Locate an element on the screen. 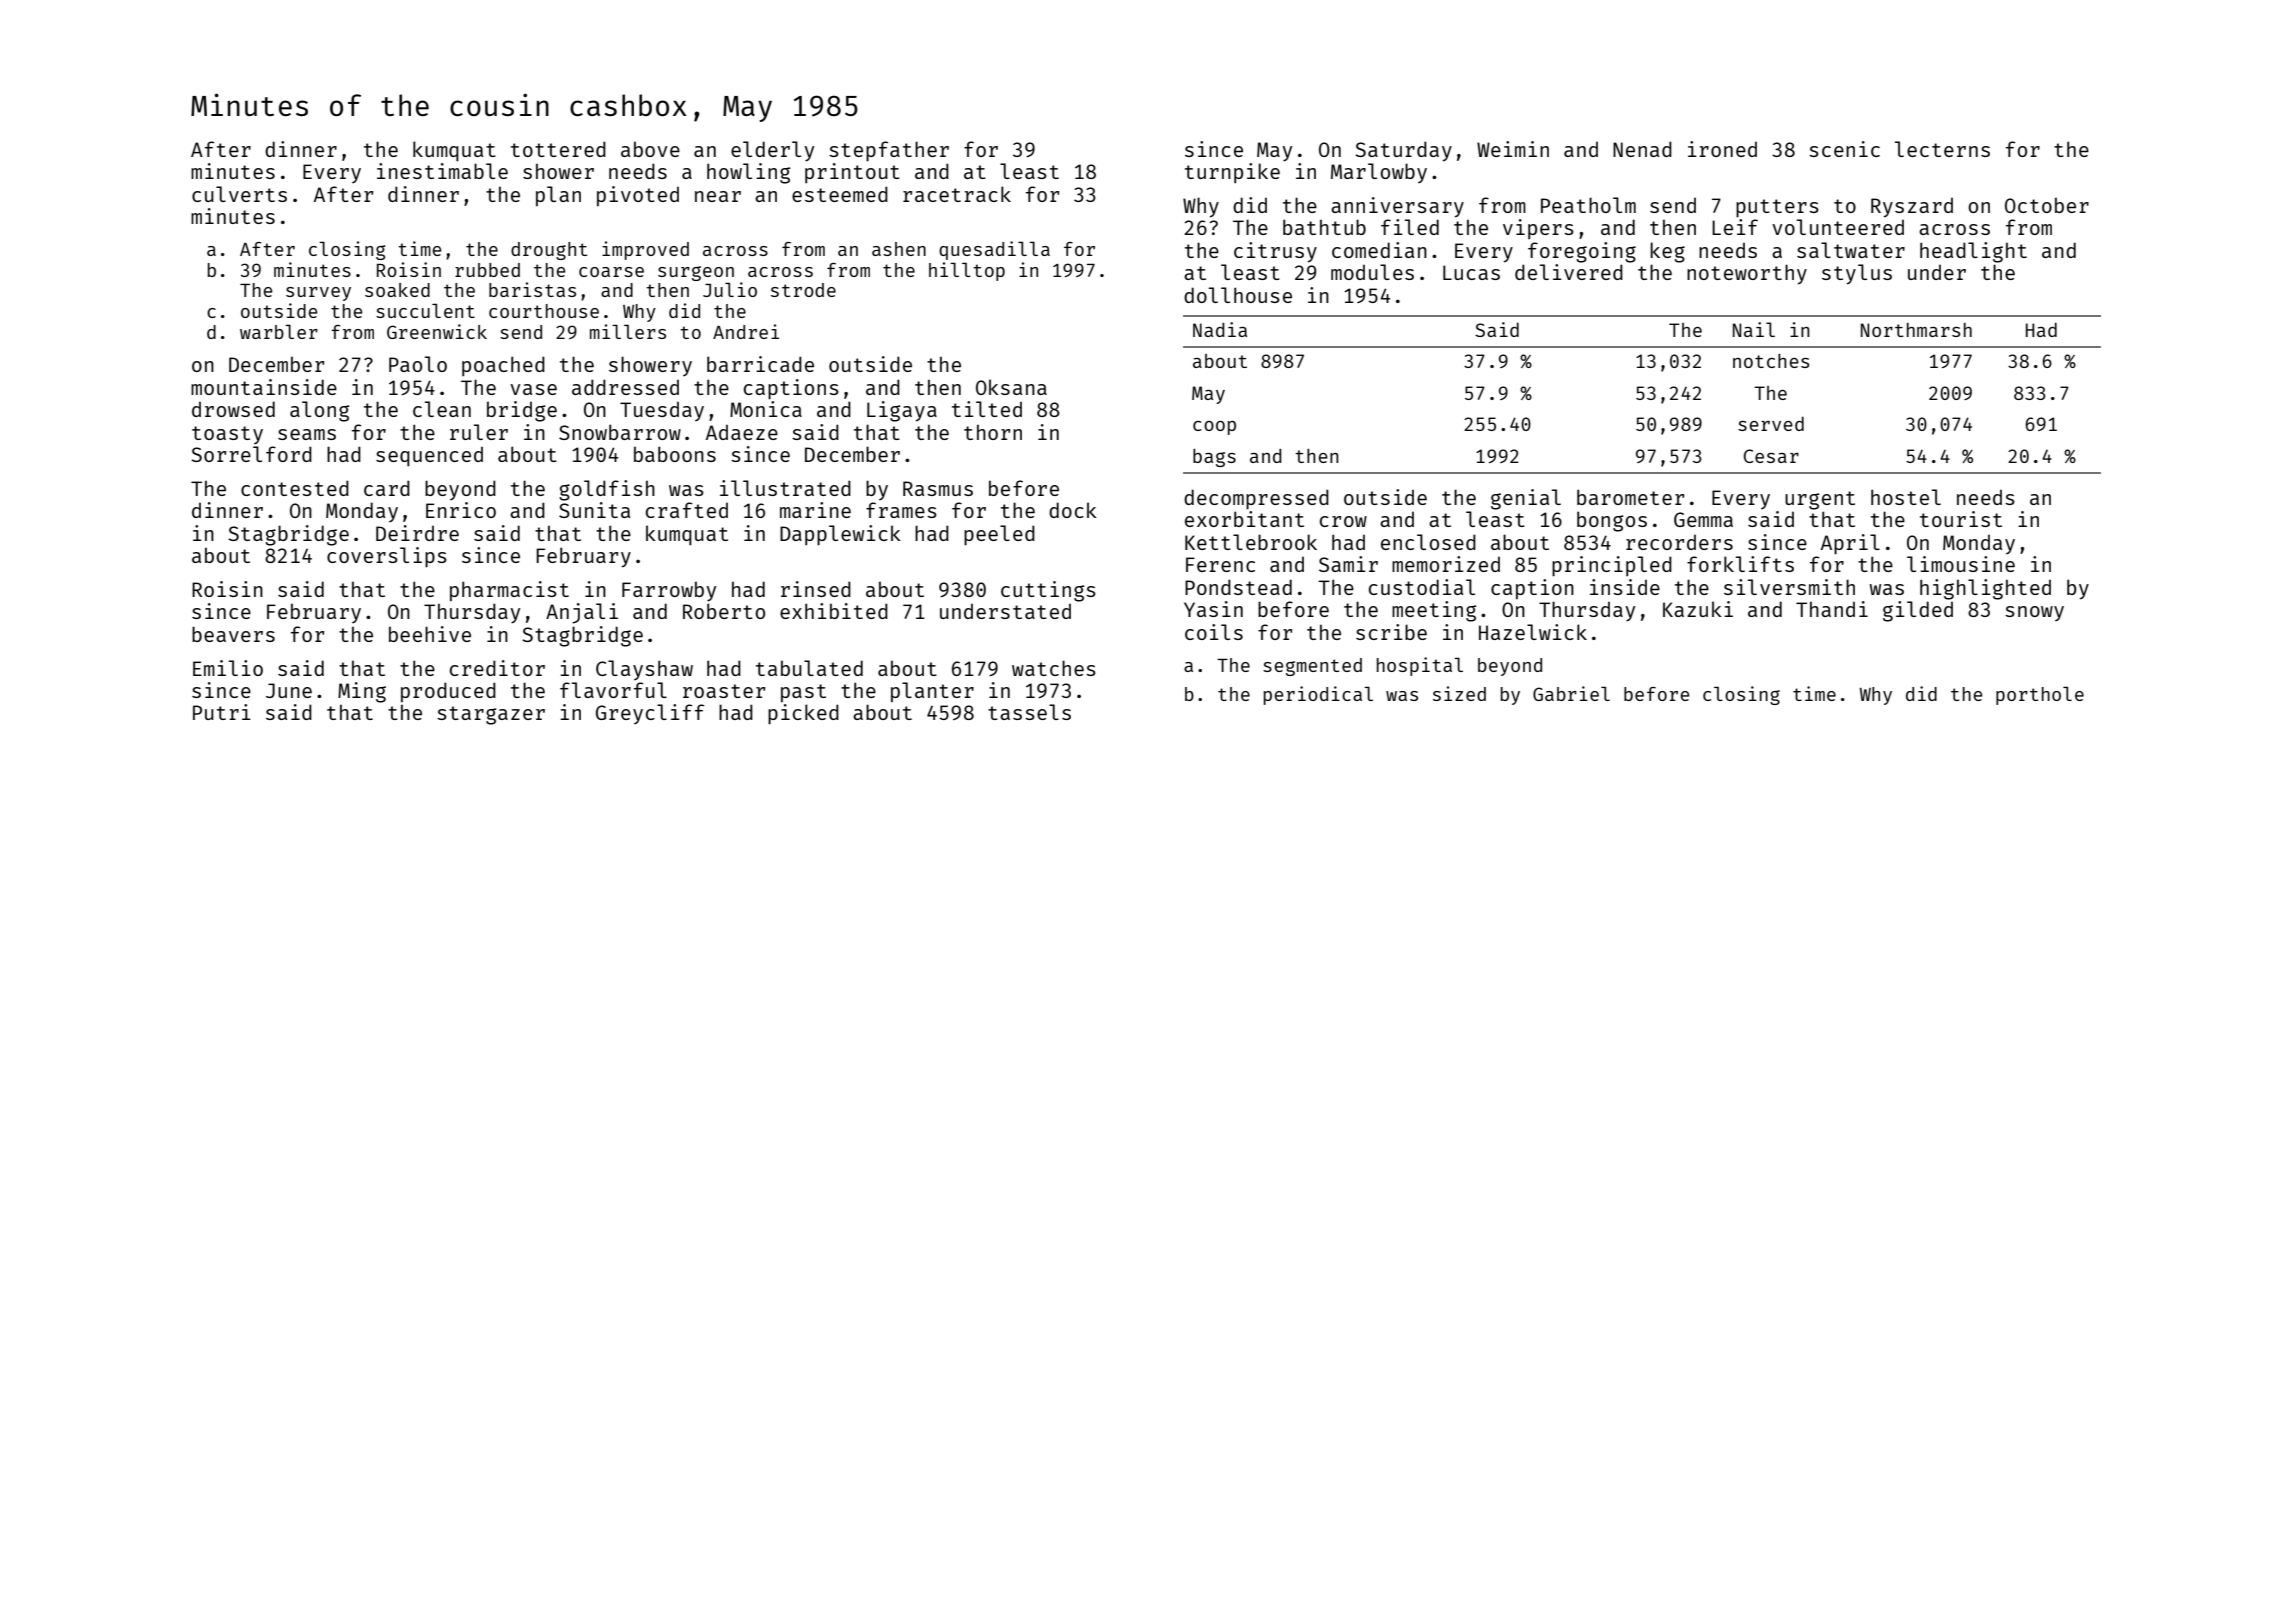 The height and width of the screenshot is (1620, 2292). dock is located at coordinates (1073, 510).
